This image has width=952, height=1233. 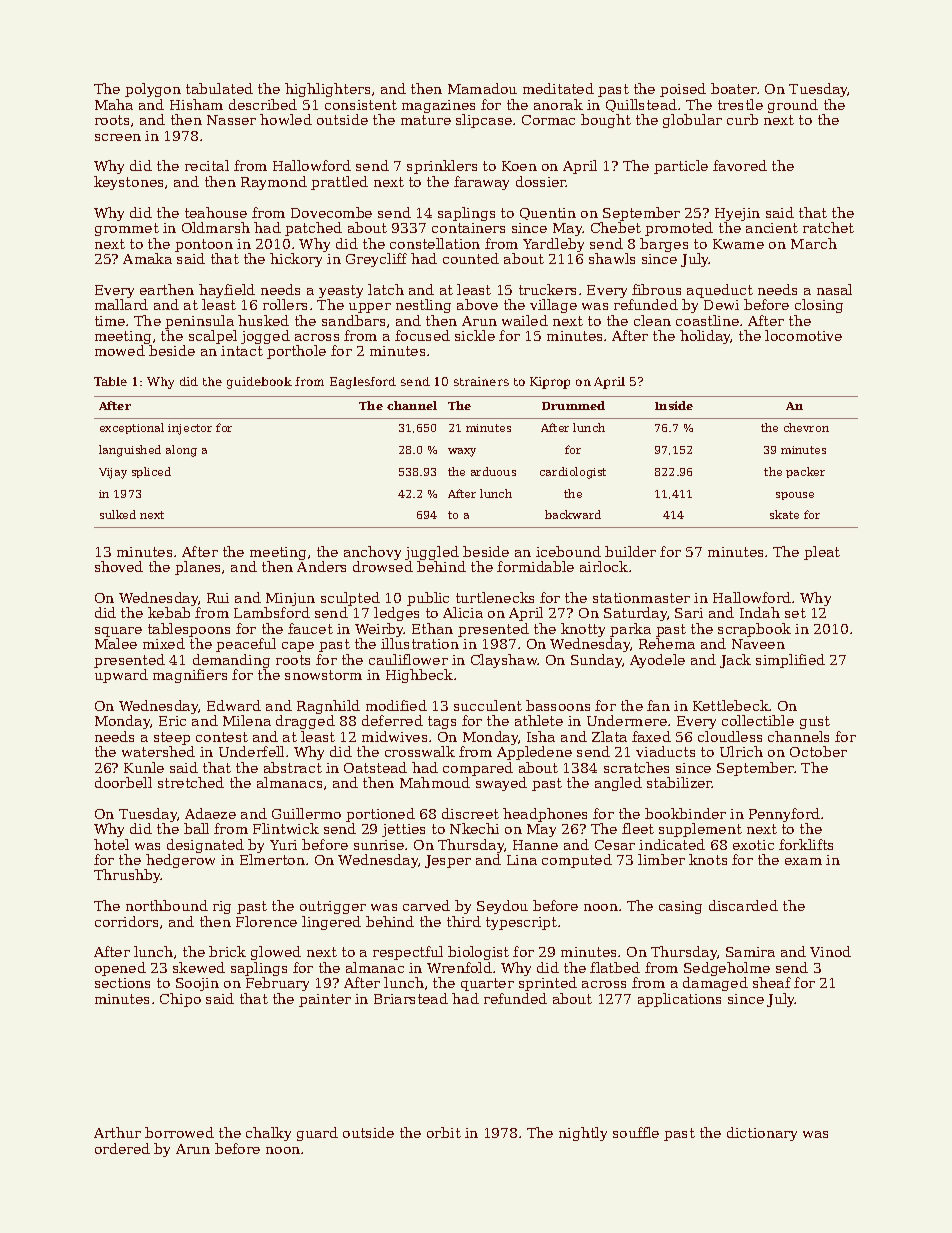 What do you see at coordinates (475, 335) in the image?
I see `sickle` at bounding box center [475, 335].
